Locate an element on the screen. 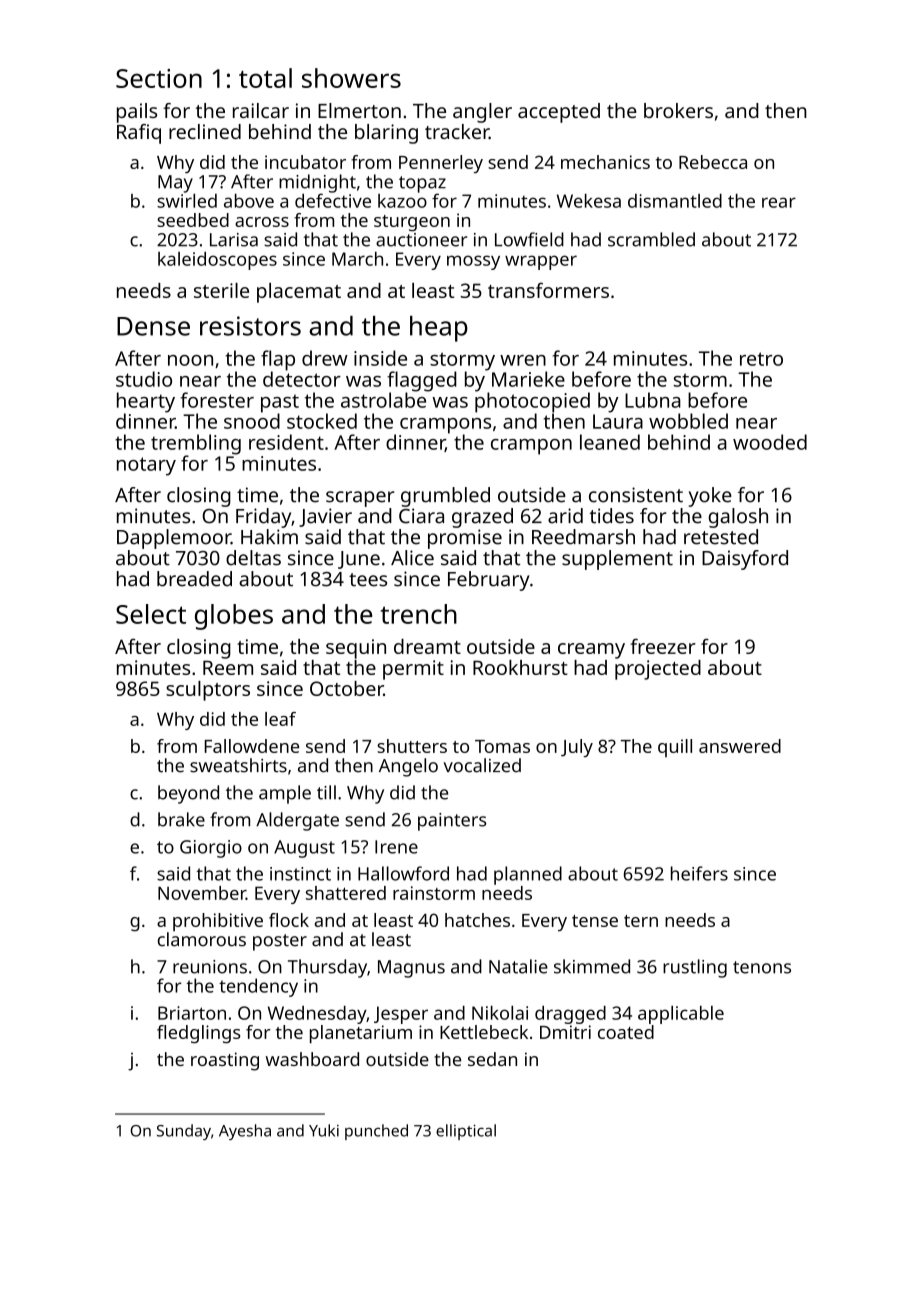  total is located at coordinates (265, 78).
